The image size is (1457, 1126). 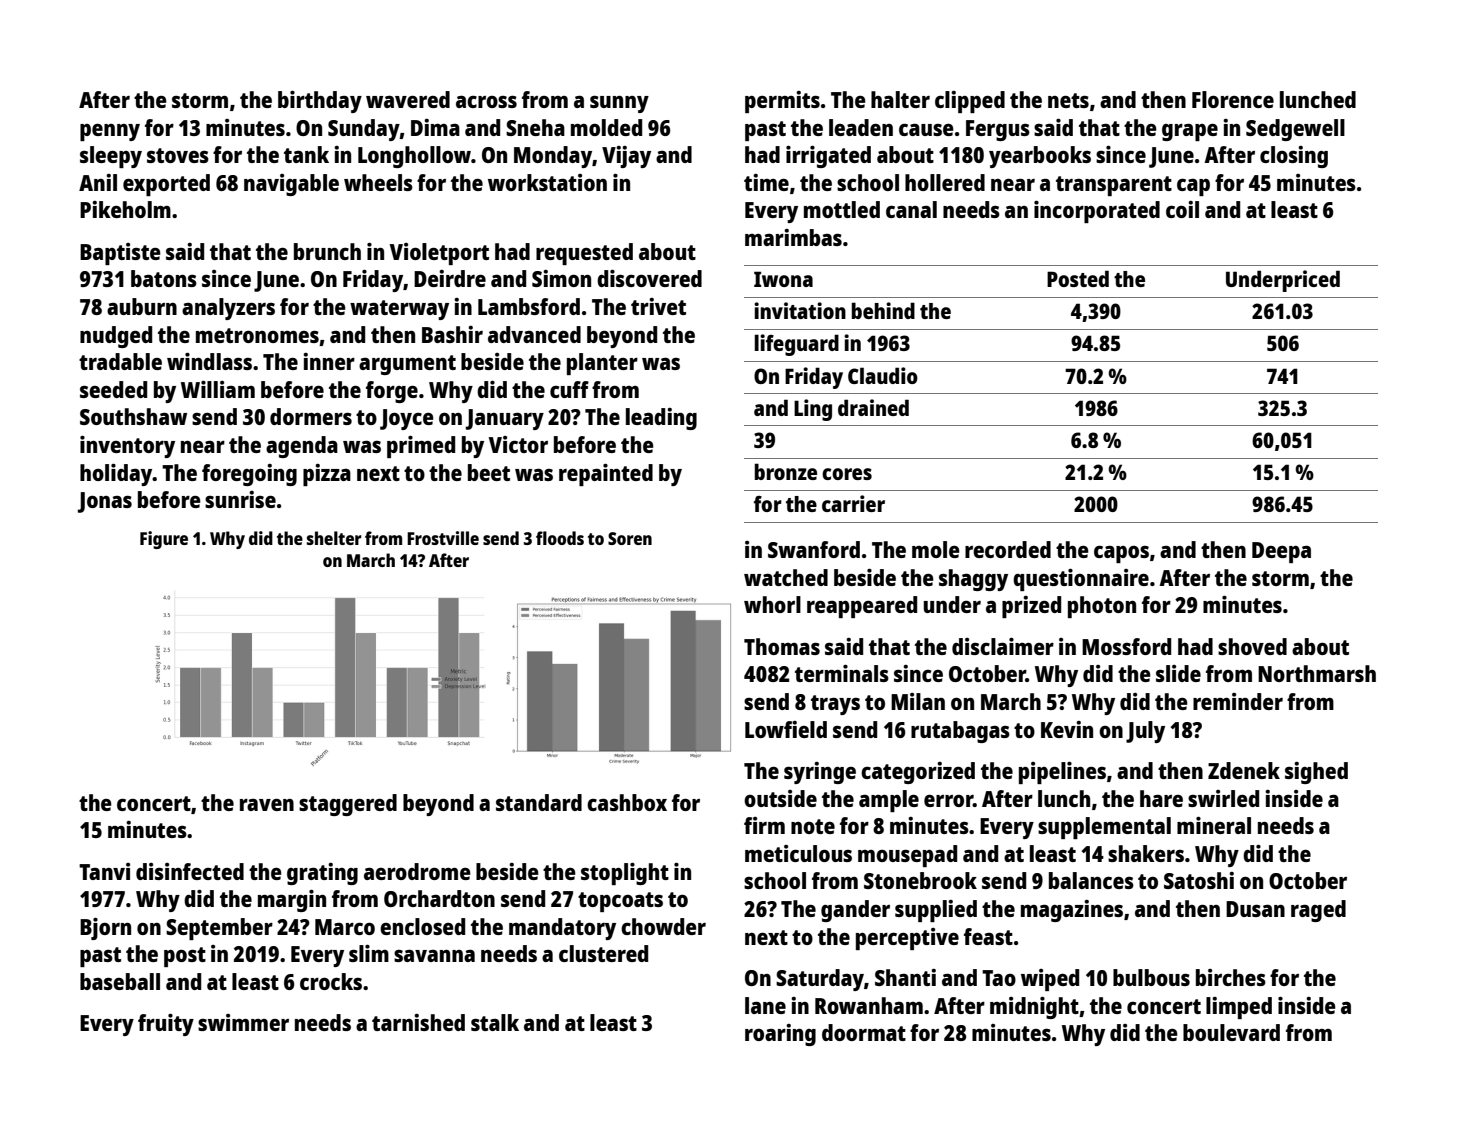 What do you see at coordinates (1067, 729) in the screenshot?
I see `Kevin` at bounding box center [1067, 729].
